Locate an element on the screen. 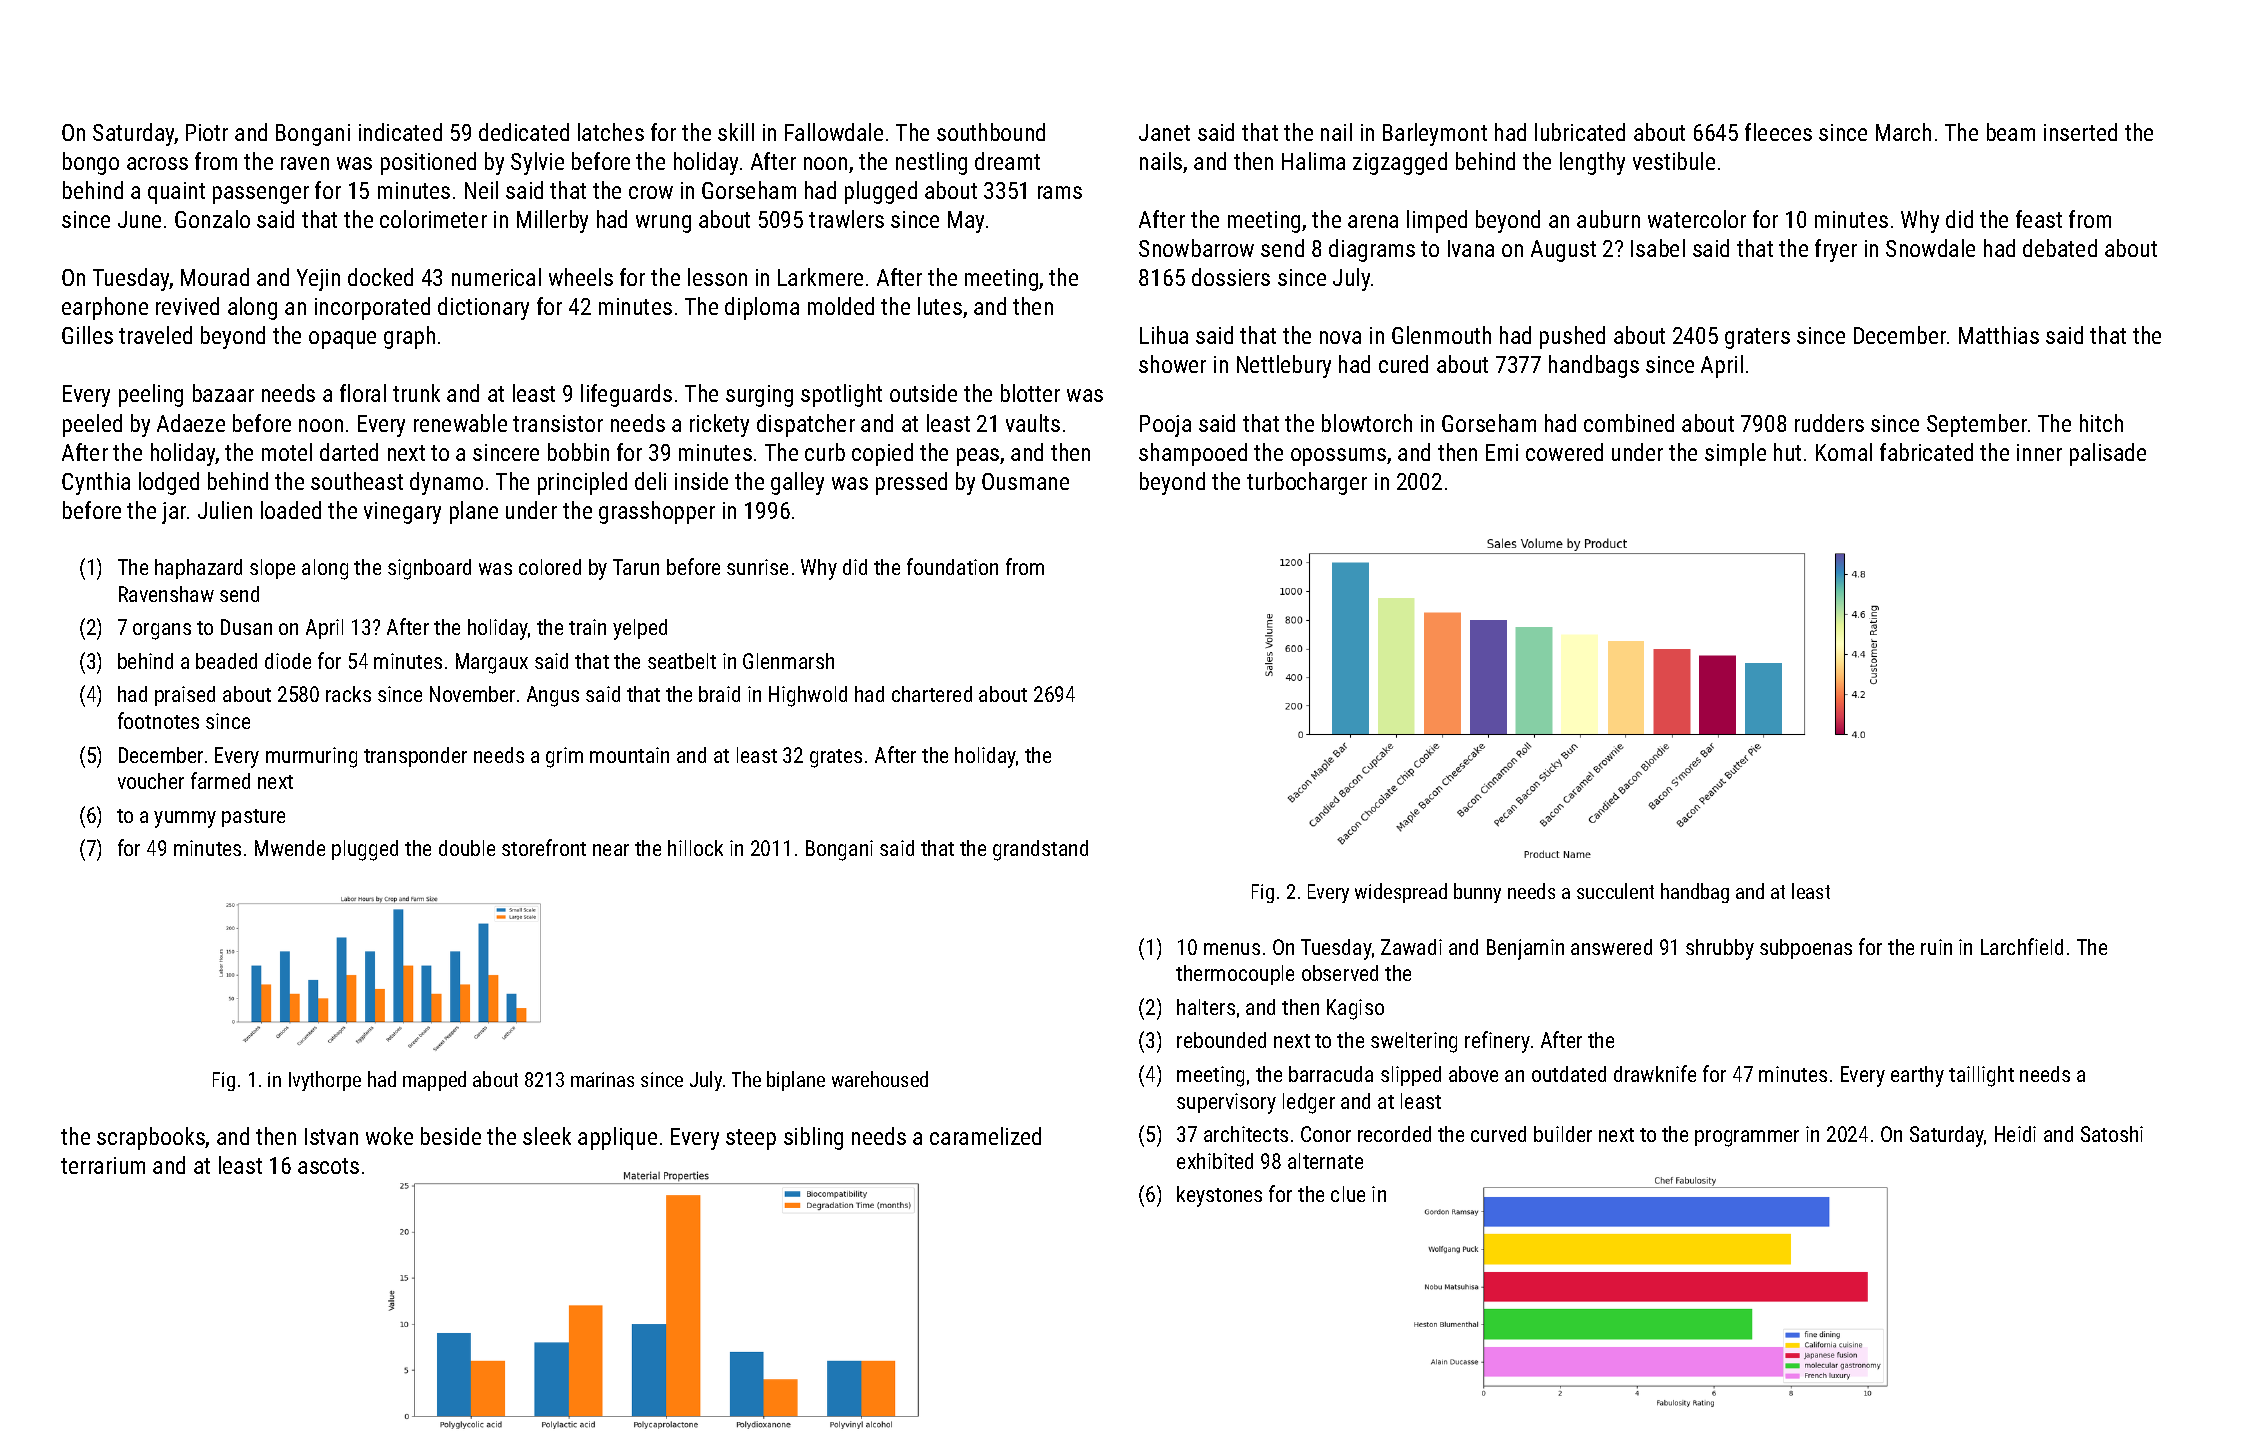  simple is located at coordinates (1735, 454).
